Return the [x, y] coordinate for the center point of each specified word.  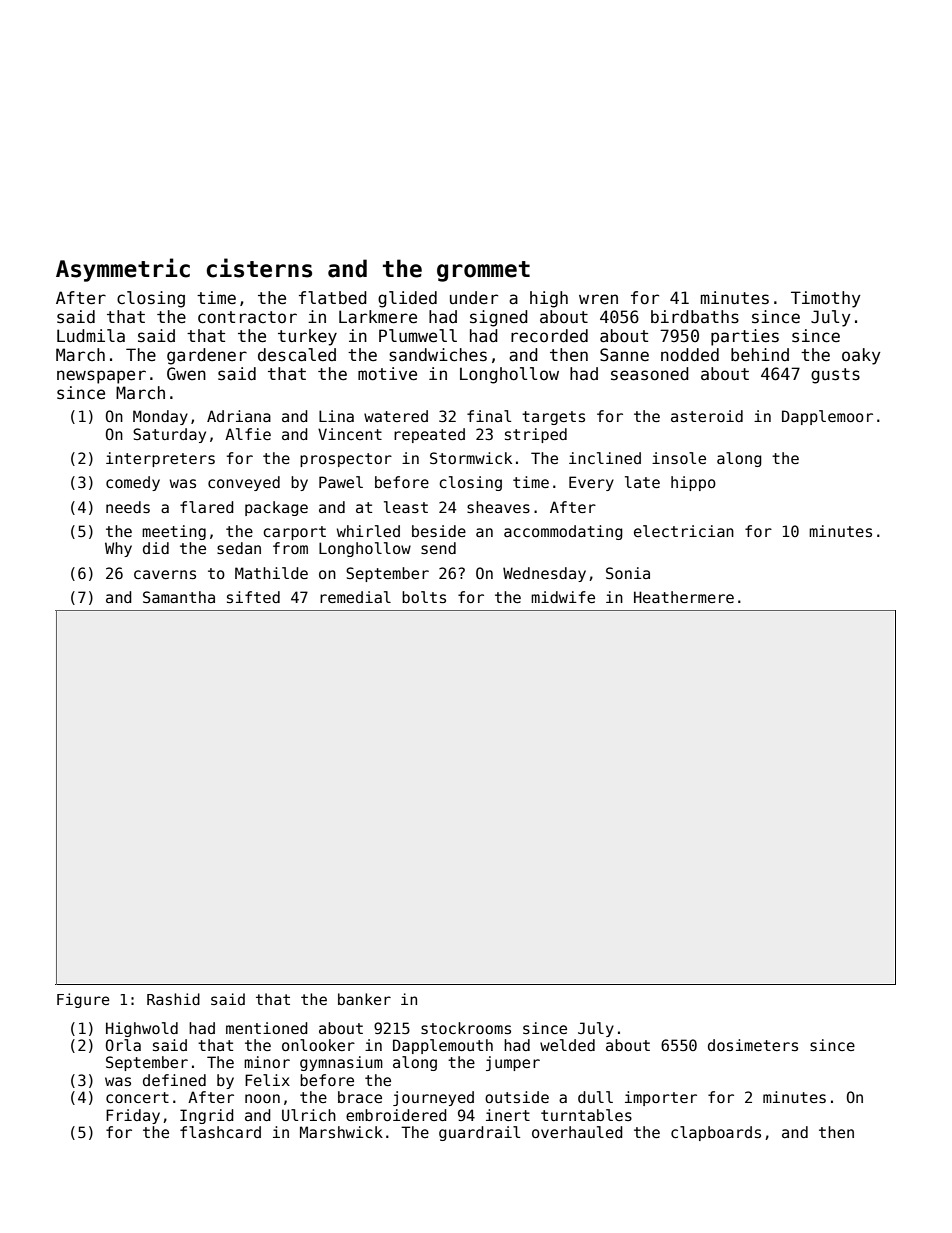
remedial [355, 597]
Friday [133, 1116]
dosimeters [753, 1045]
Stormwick [471, 458]
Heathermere [684, 597]
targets [553, 418]
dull [595, 1097]
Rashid [173, 999]
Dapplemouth [443, 1046]
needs [128, 507]
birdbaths [695, 317]
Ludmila [91, 335]
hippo [693, 483]
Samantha [179, 597]
